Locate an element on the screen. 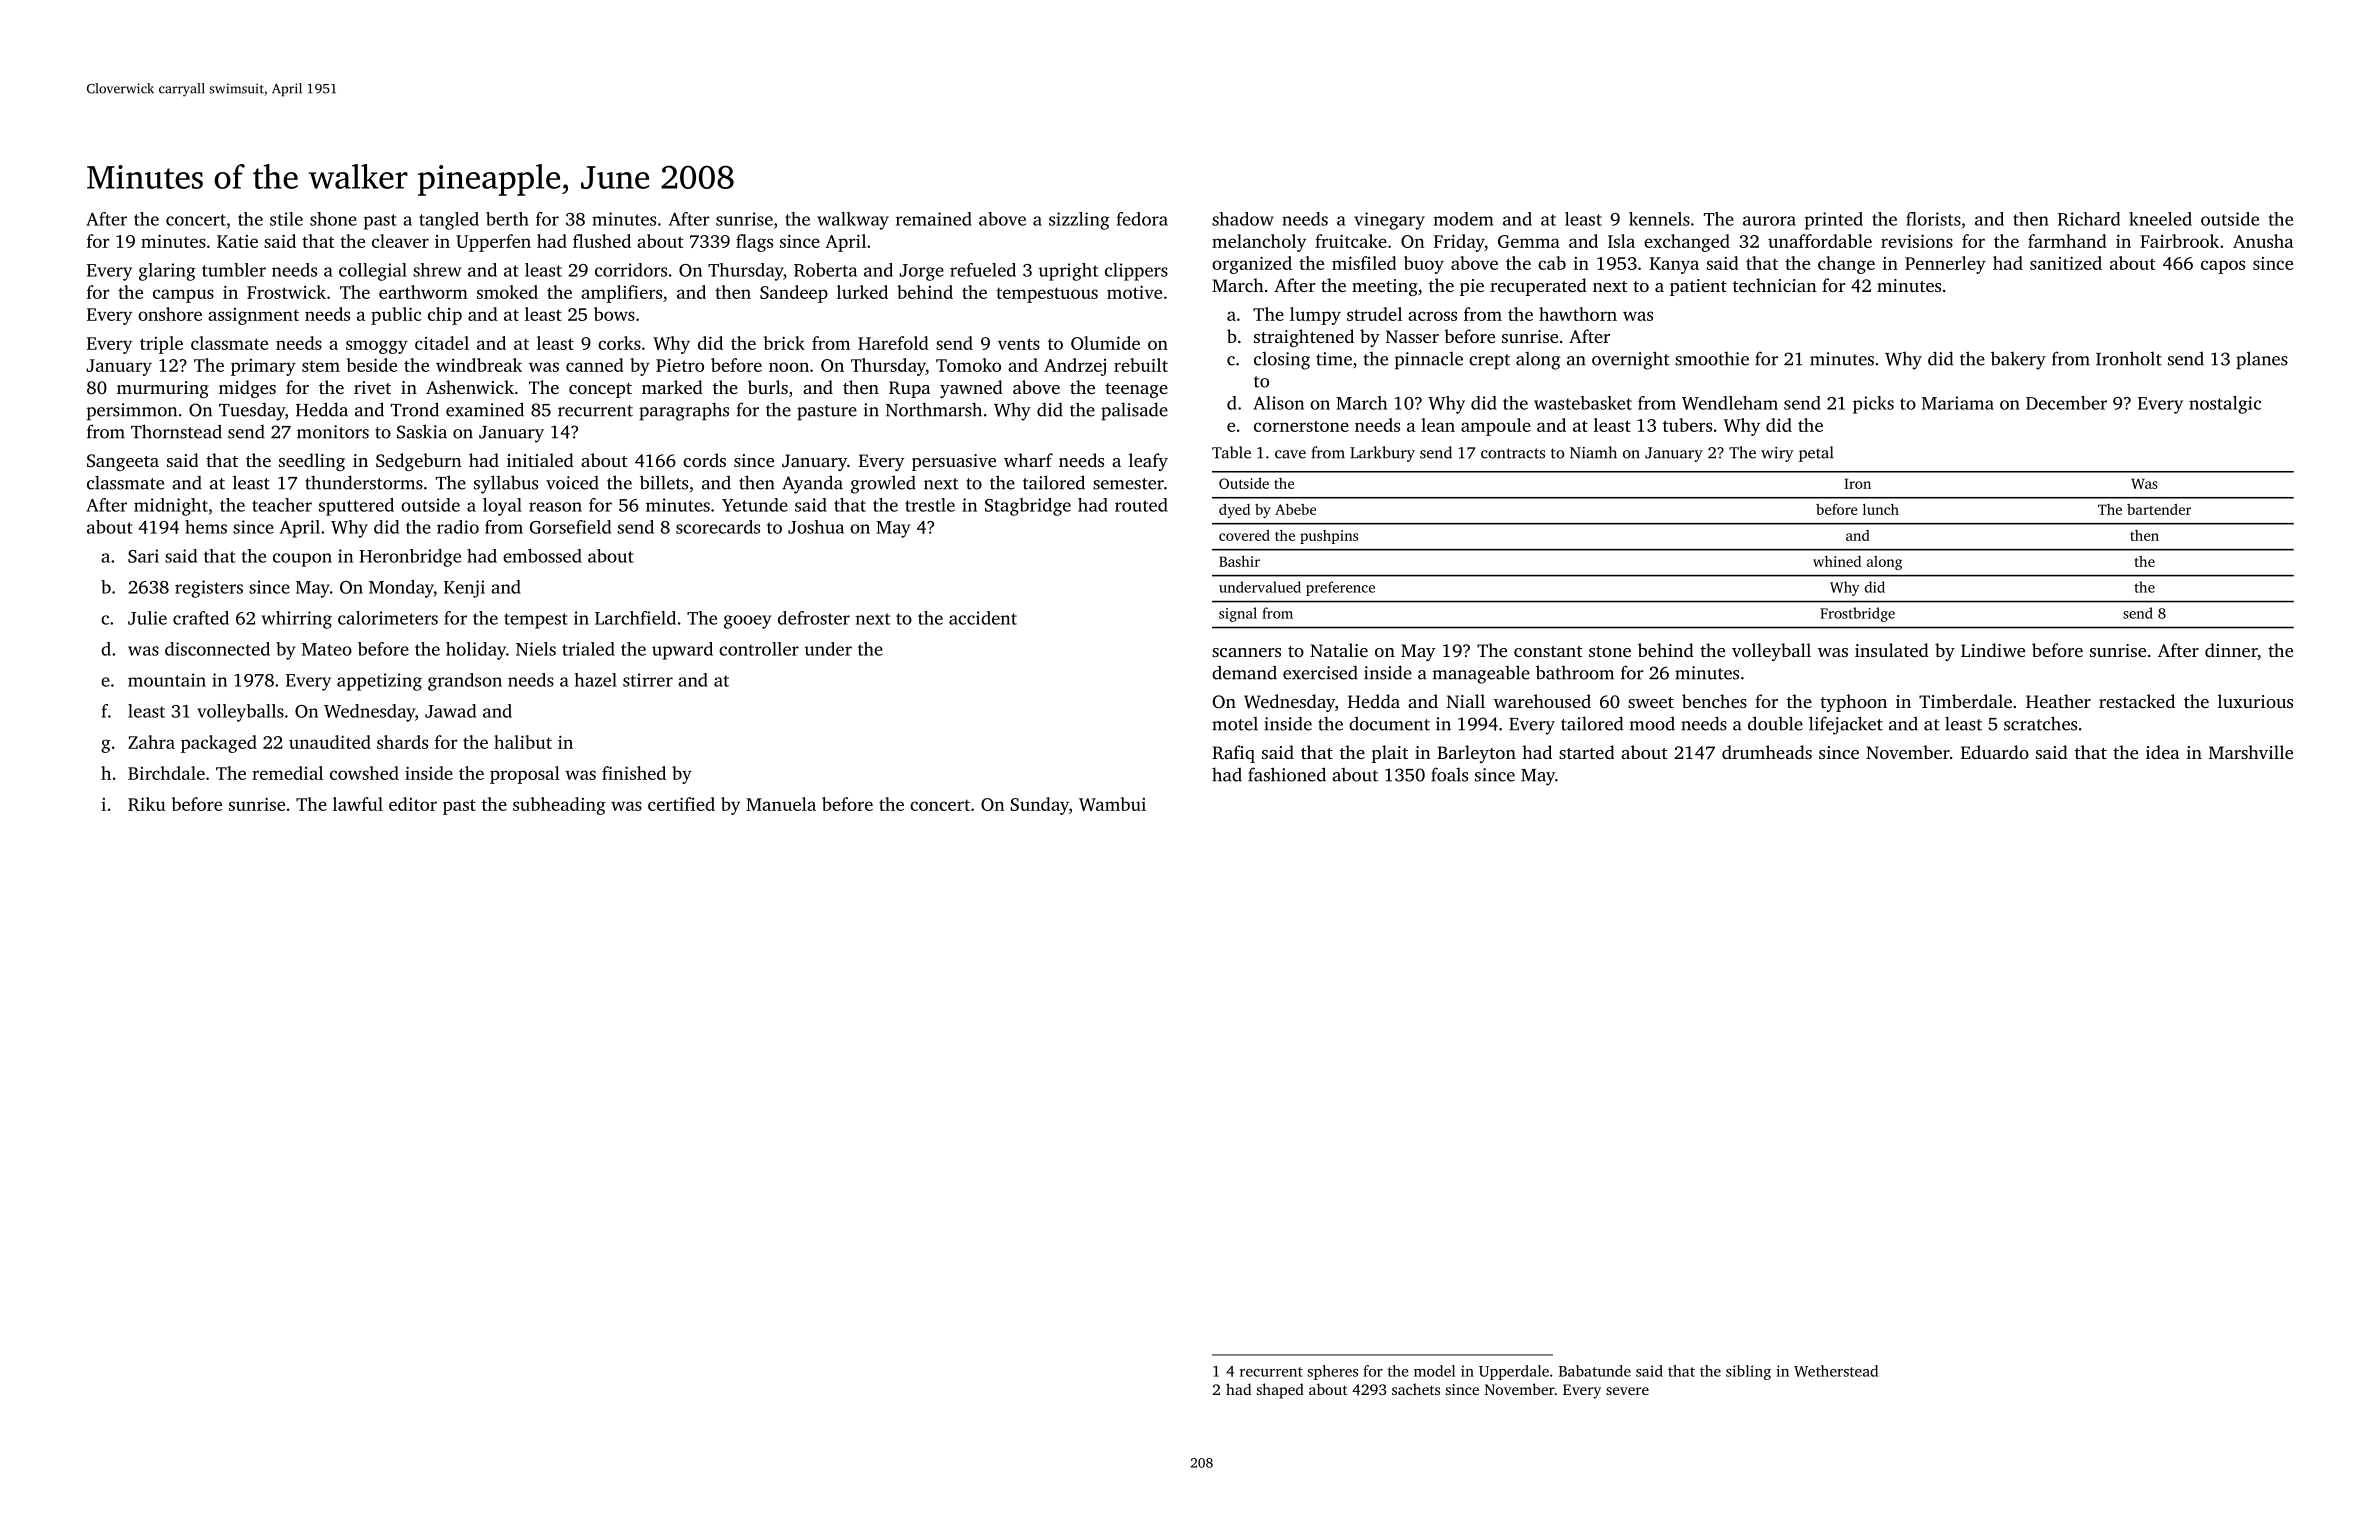  Wetherstead is located at coordinates (1836, 1371).
